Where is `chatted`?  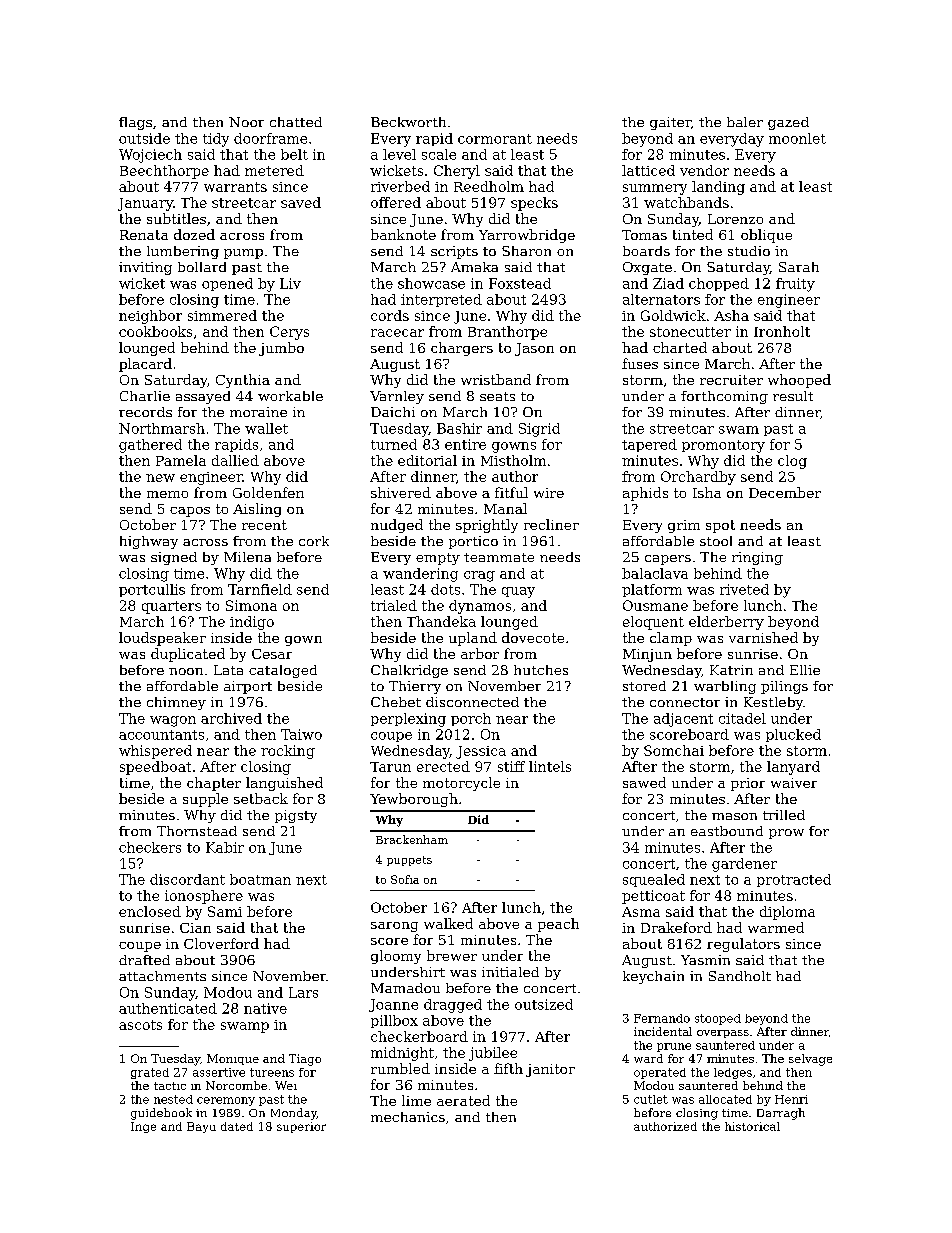 chatted is located at coordinates (296, 122).
